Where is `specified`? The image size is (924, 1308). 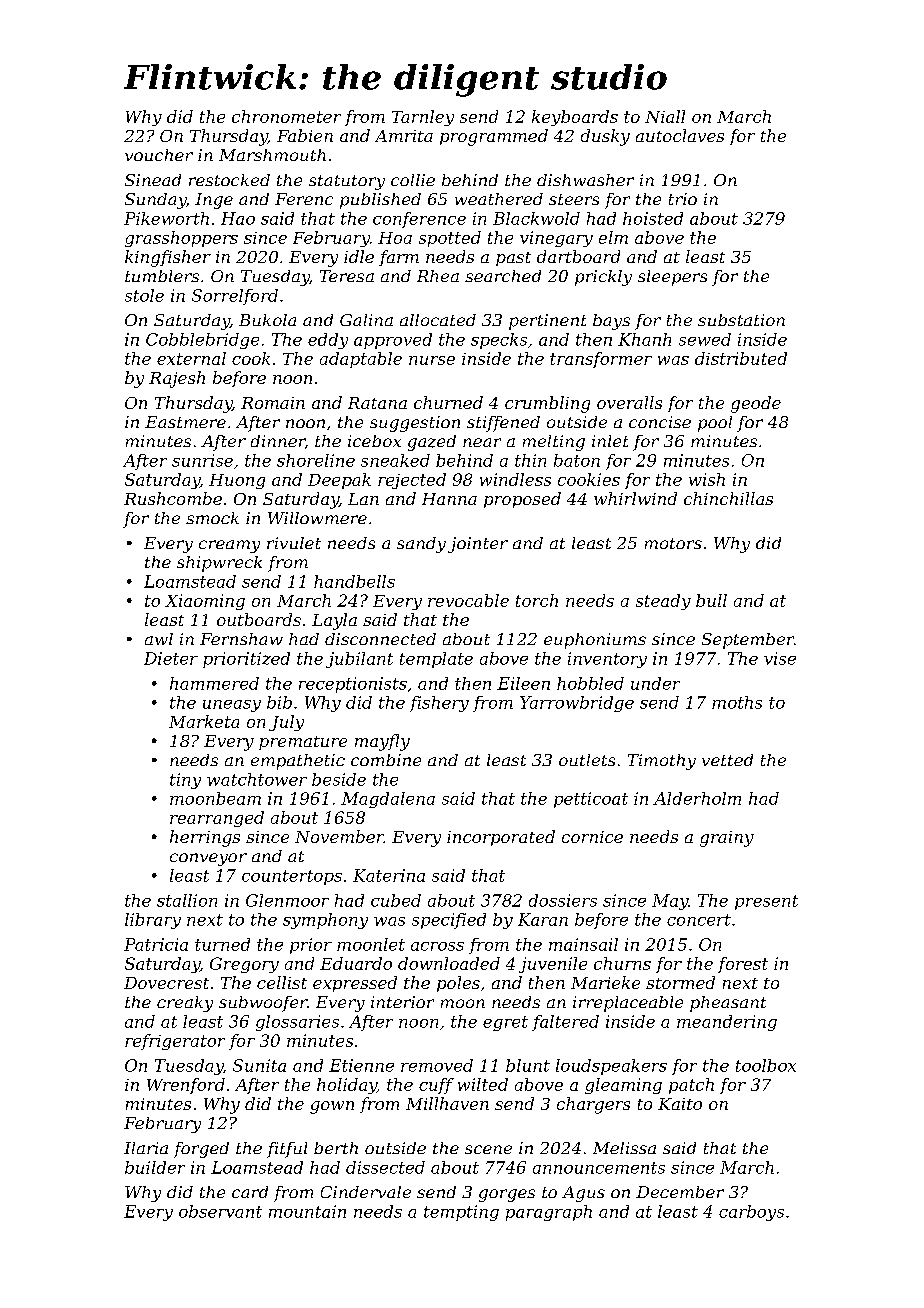
specified is located at coordinates (449, 921).
